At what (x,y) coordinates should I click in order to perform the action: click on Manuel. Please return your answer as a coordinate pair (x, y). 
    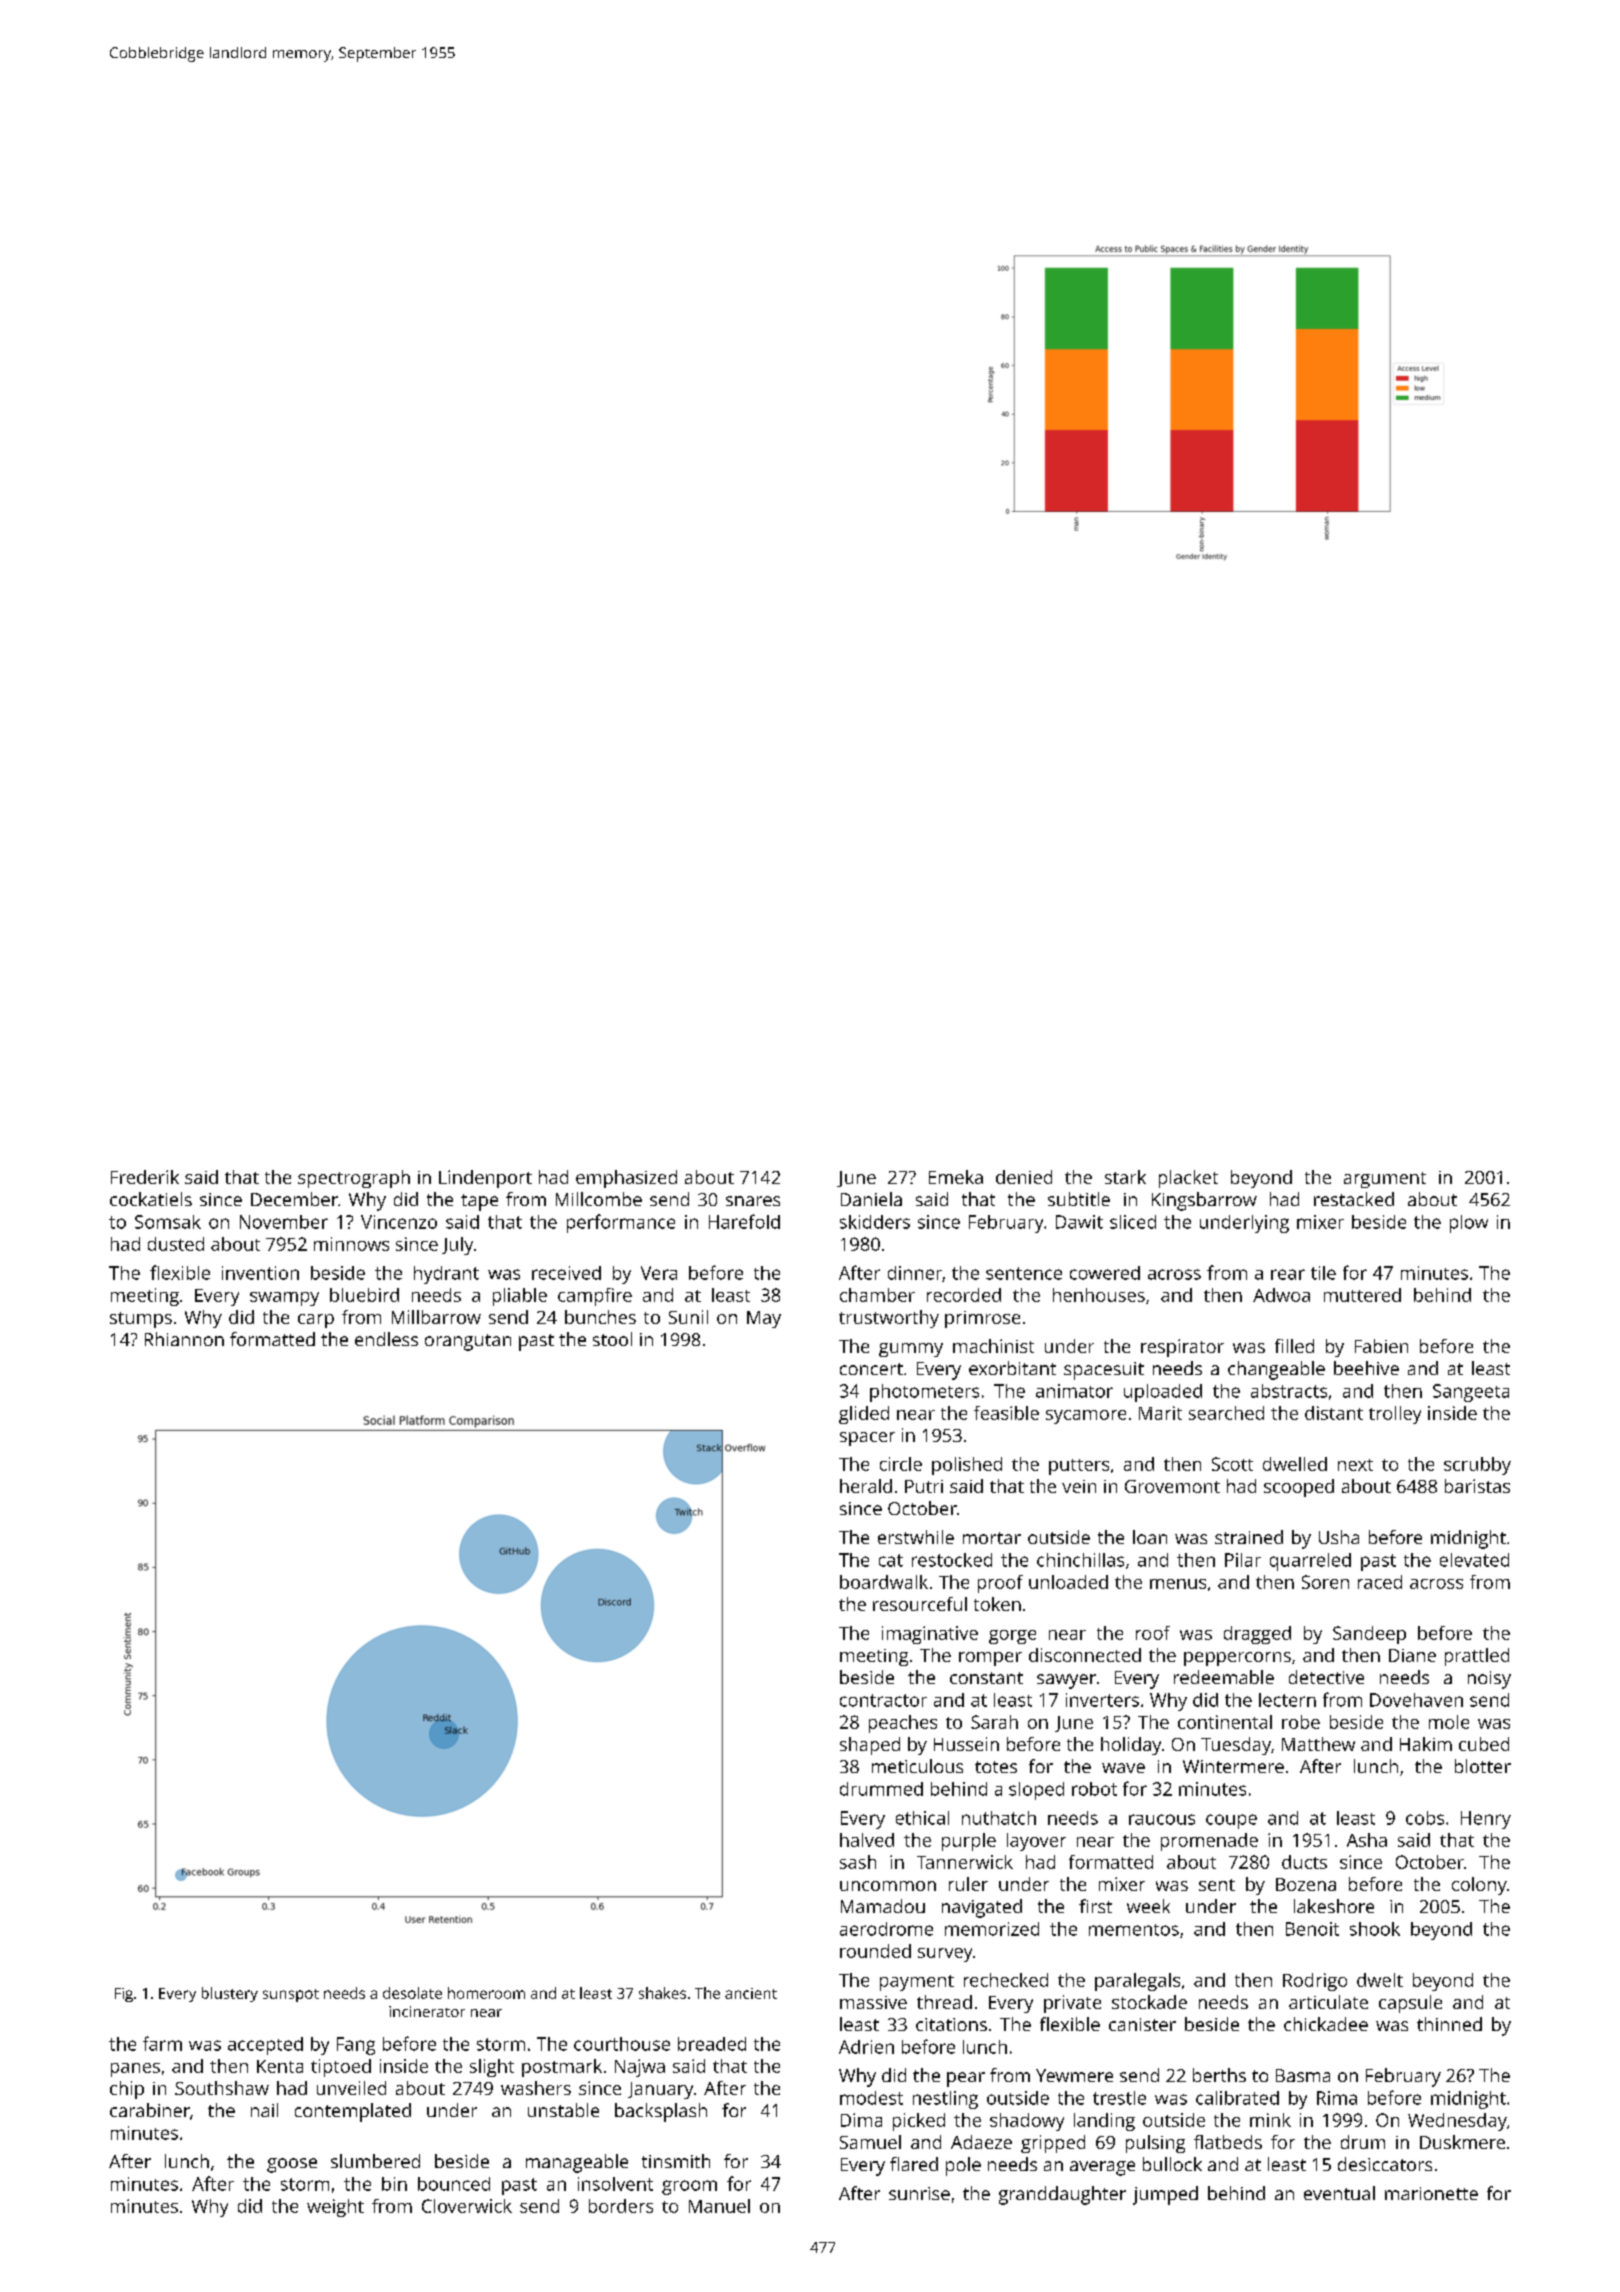
    Looking at the image, I should click on (719, 2206).
